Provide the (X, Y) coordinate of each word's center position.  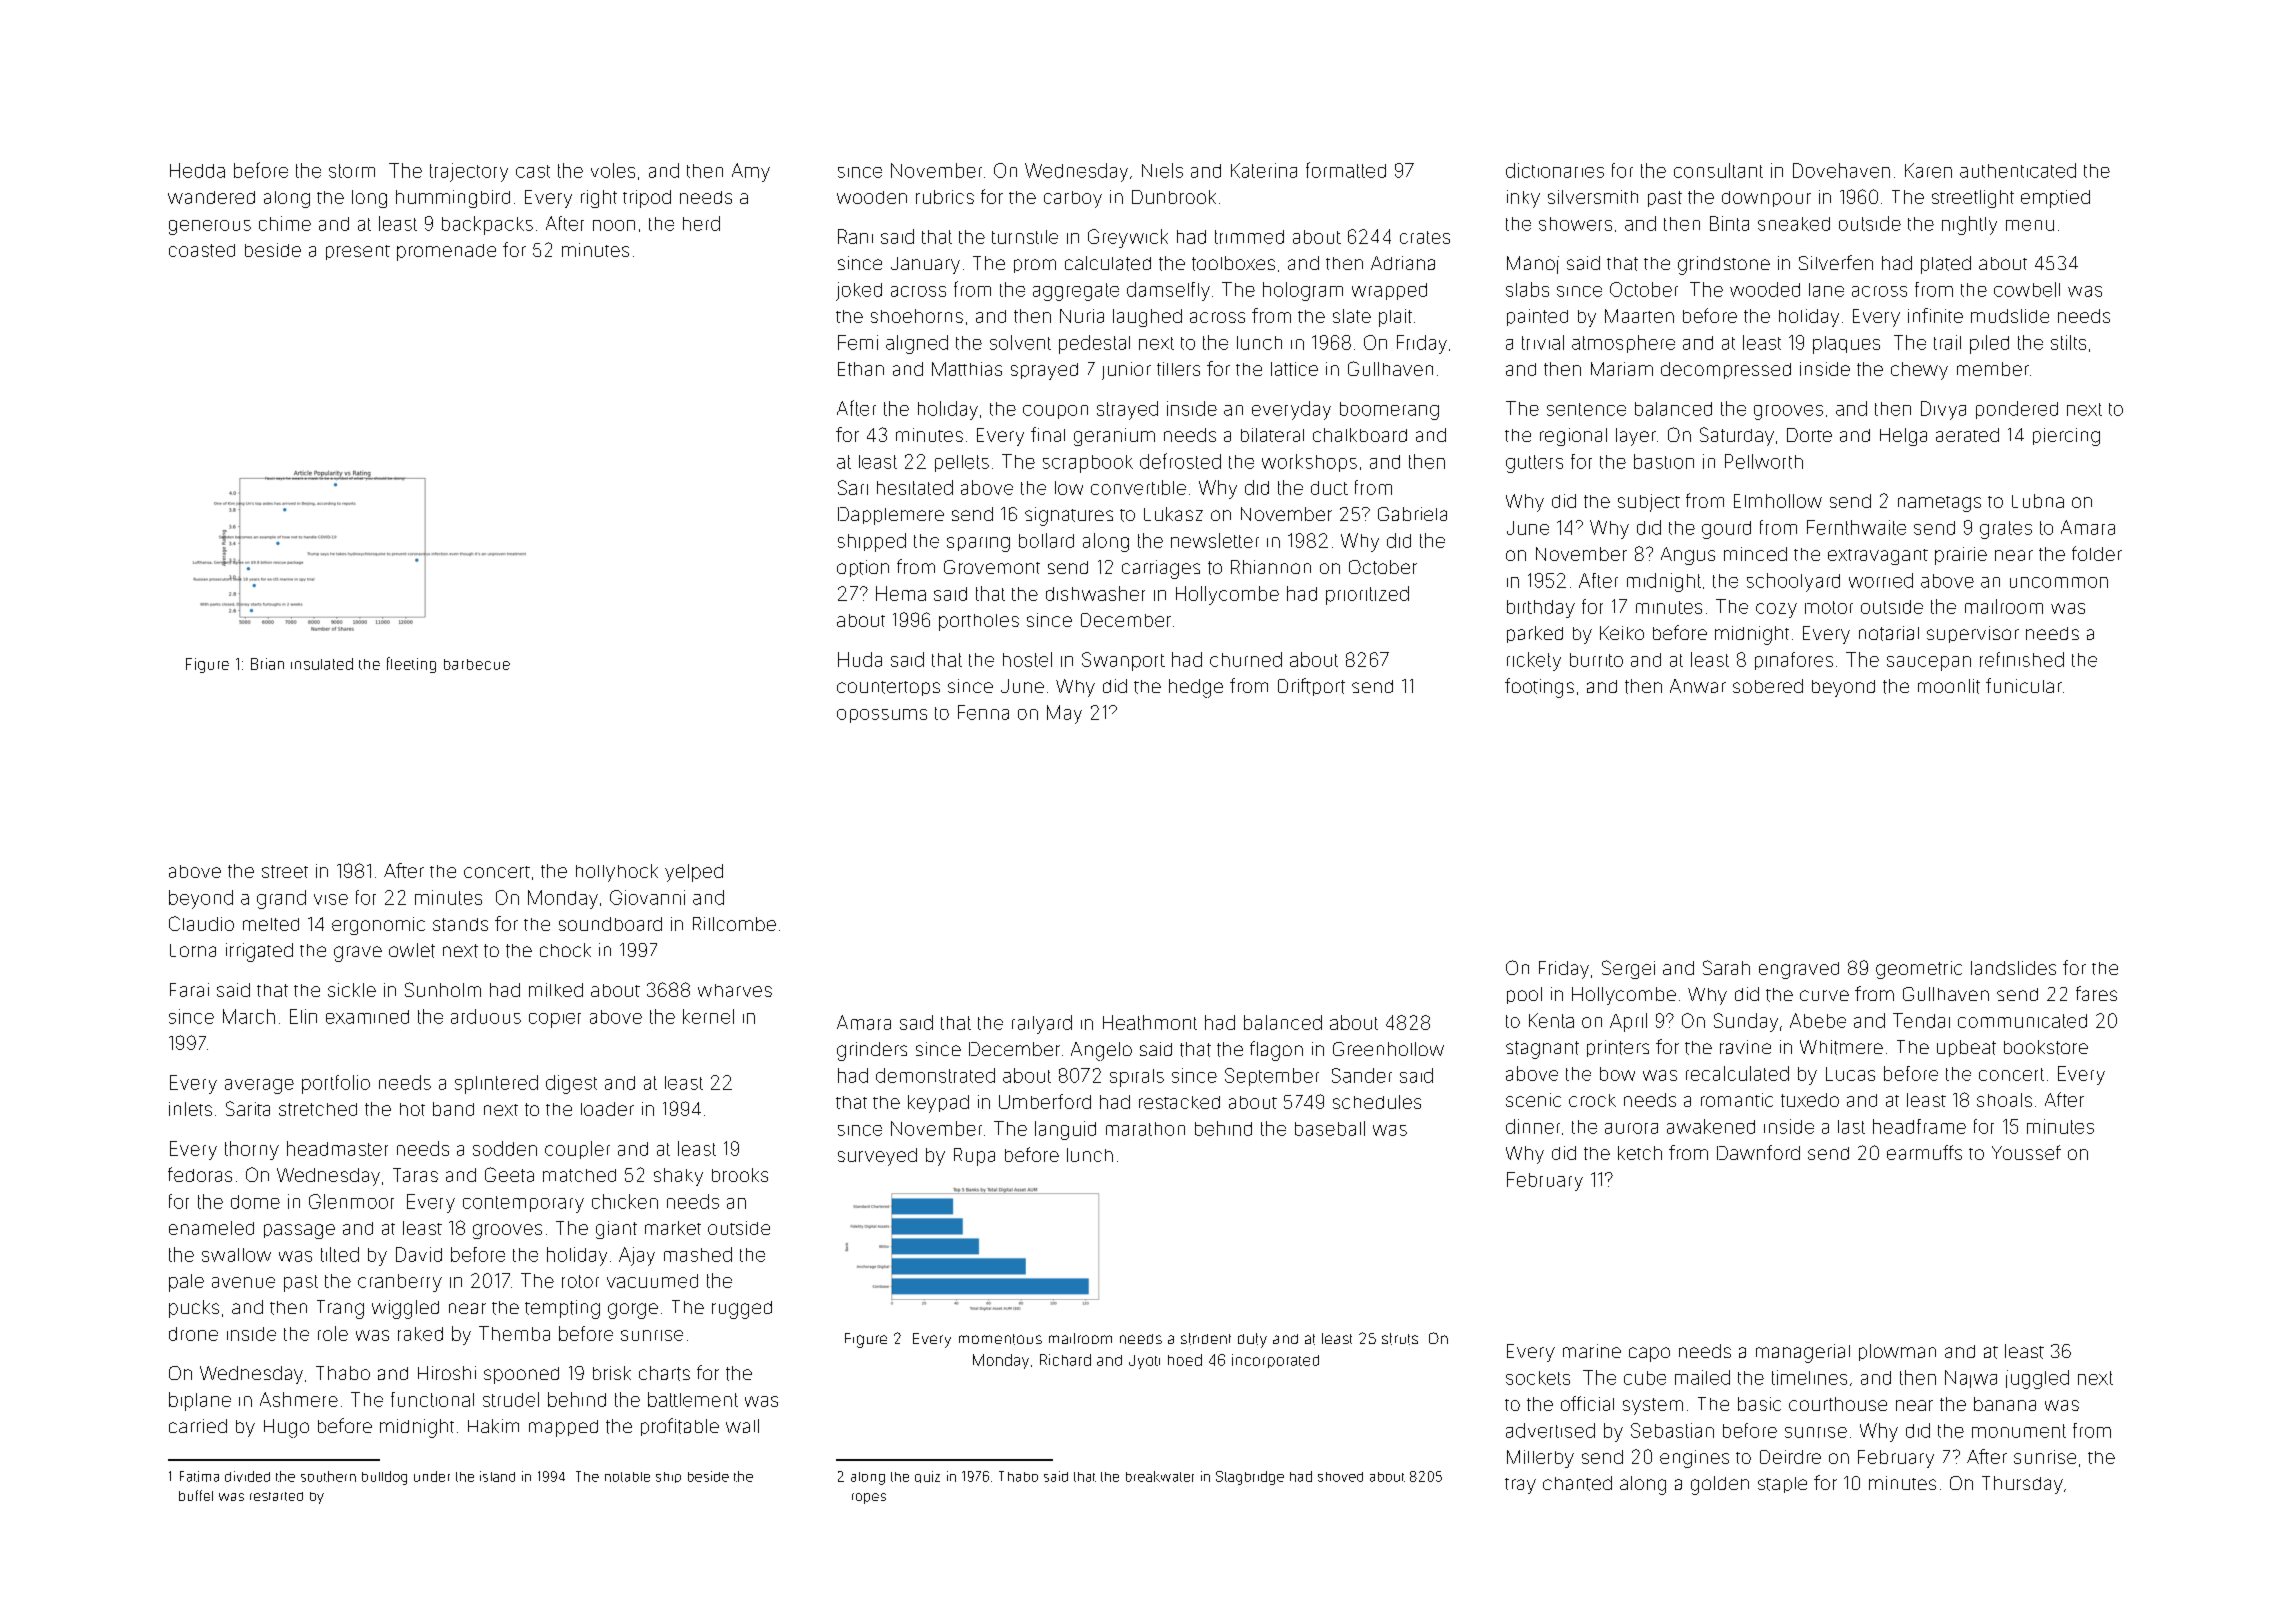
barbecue (477, 664)
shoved (1340, 1477)
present (358, 252)
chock (565, 950)
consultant (1718, 170)
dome (255, 1202)
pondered (2017, 410)
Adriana (1403, 263)
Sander (1362, 1075)
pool (1524, 995)
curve (1824, 995)
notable (627, 1477)
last (1851, 1127)
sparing (978, 544)
